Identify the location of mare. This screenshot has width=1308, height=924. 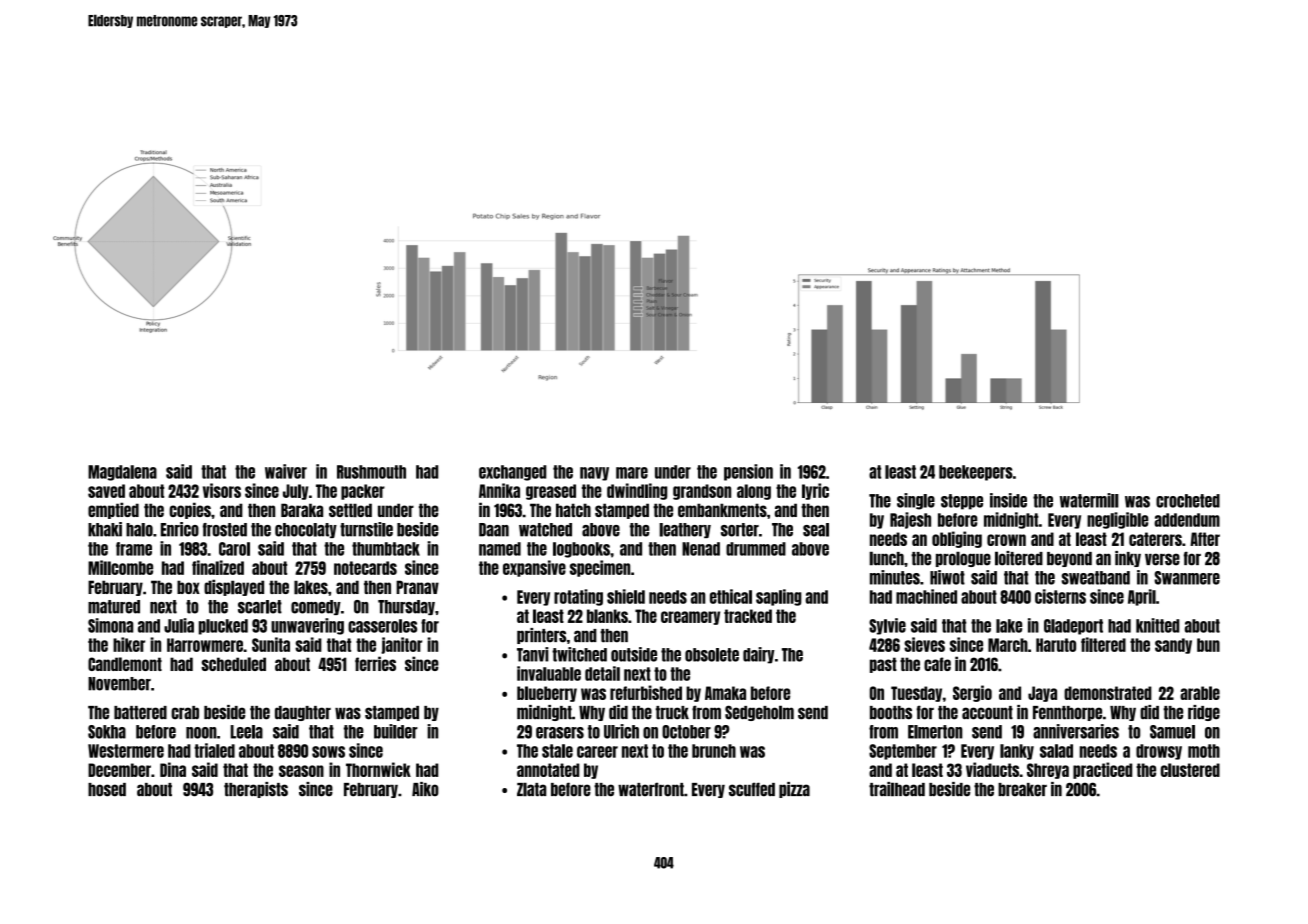
(632, 473).
